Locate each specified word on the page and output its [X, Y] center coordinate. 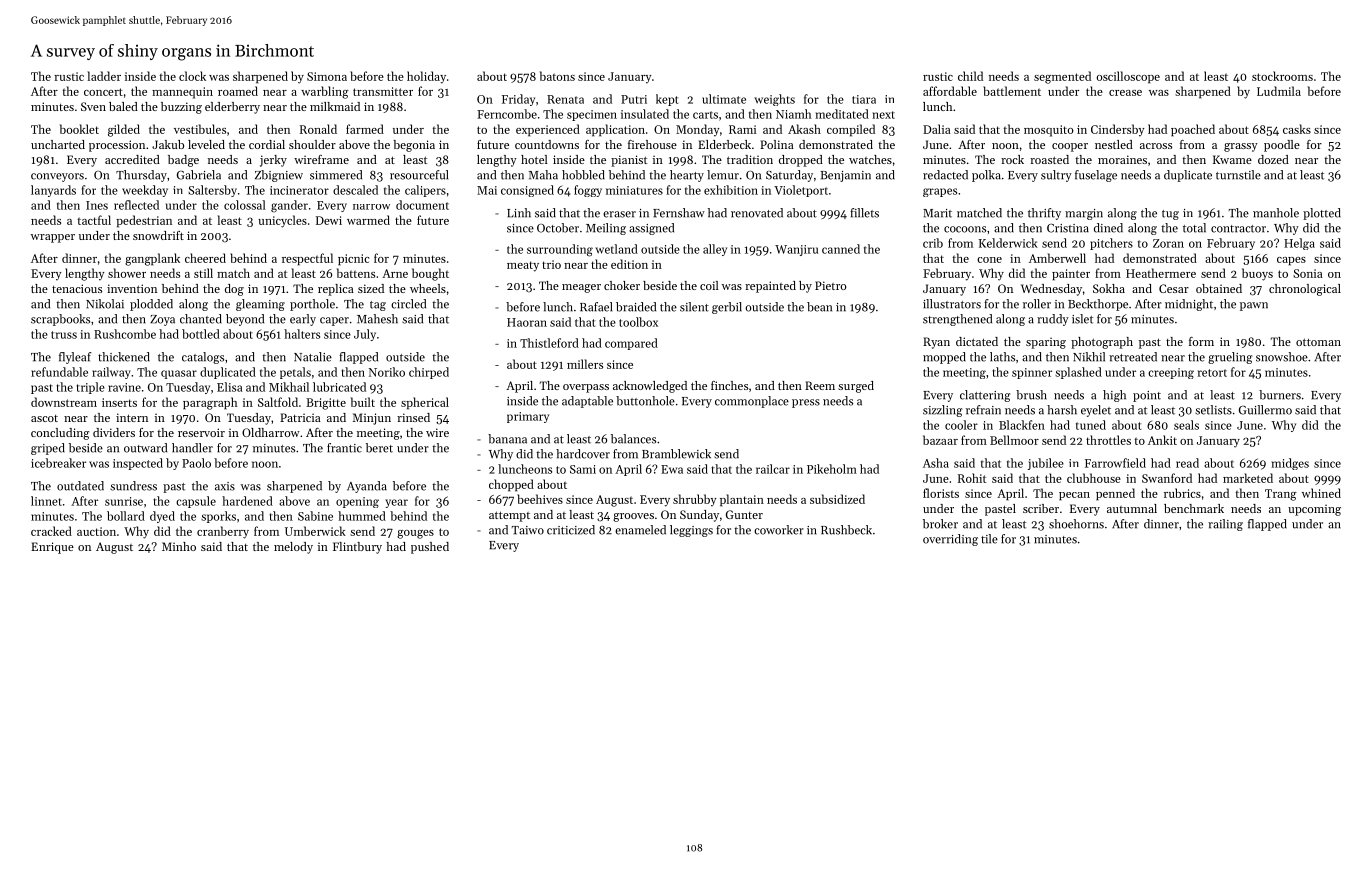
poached [1193, 130]
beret [379, 448]
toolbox [638, 322]
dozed [1273, 159]
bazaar [940, 440]
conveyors [57, 177]
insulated [645, 114]
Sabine [315, 516]
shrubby [694, 500]
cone [989, 260]
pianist [629, 161]
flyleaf [75, 358]
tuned [1091, 425]
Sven [93, 106]
